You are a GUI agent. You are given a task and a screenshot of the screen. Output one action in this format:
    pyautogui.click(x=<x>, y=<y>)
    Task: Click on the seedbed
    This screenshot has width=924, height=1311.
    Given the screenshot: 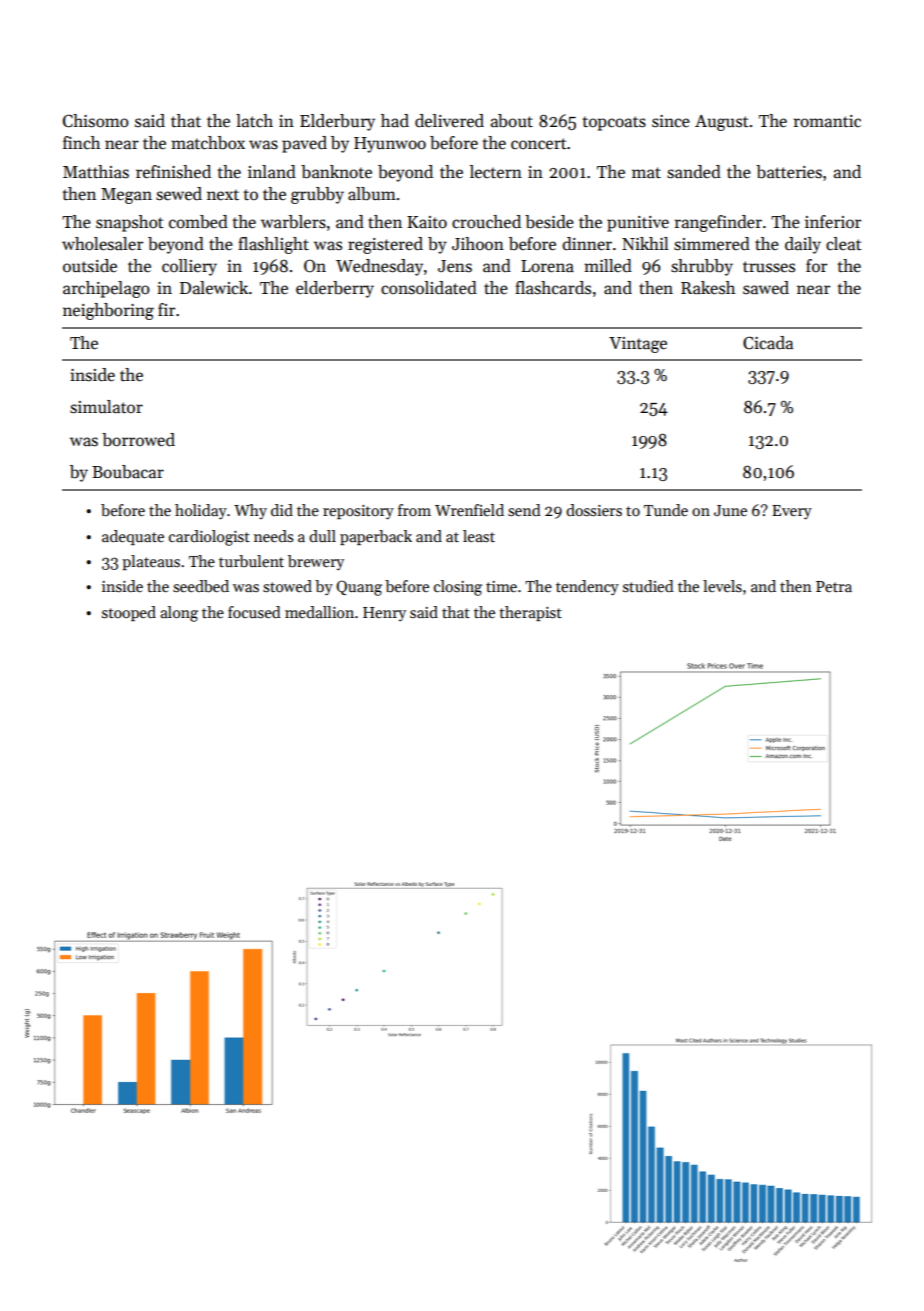 What is the action you would take?
    pyautogui.click(x=201, y=586)
